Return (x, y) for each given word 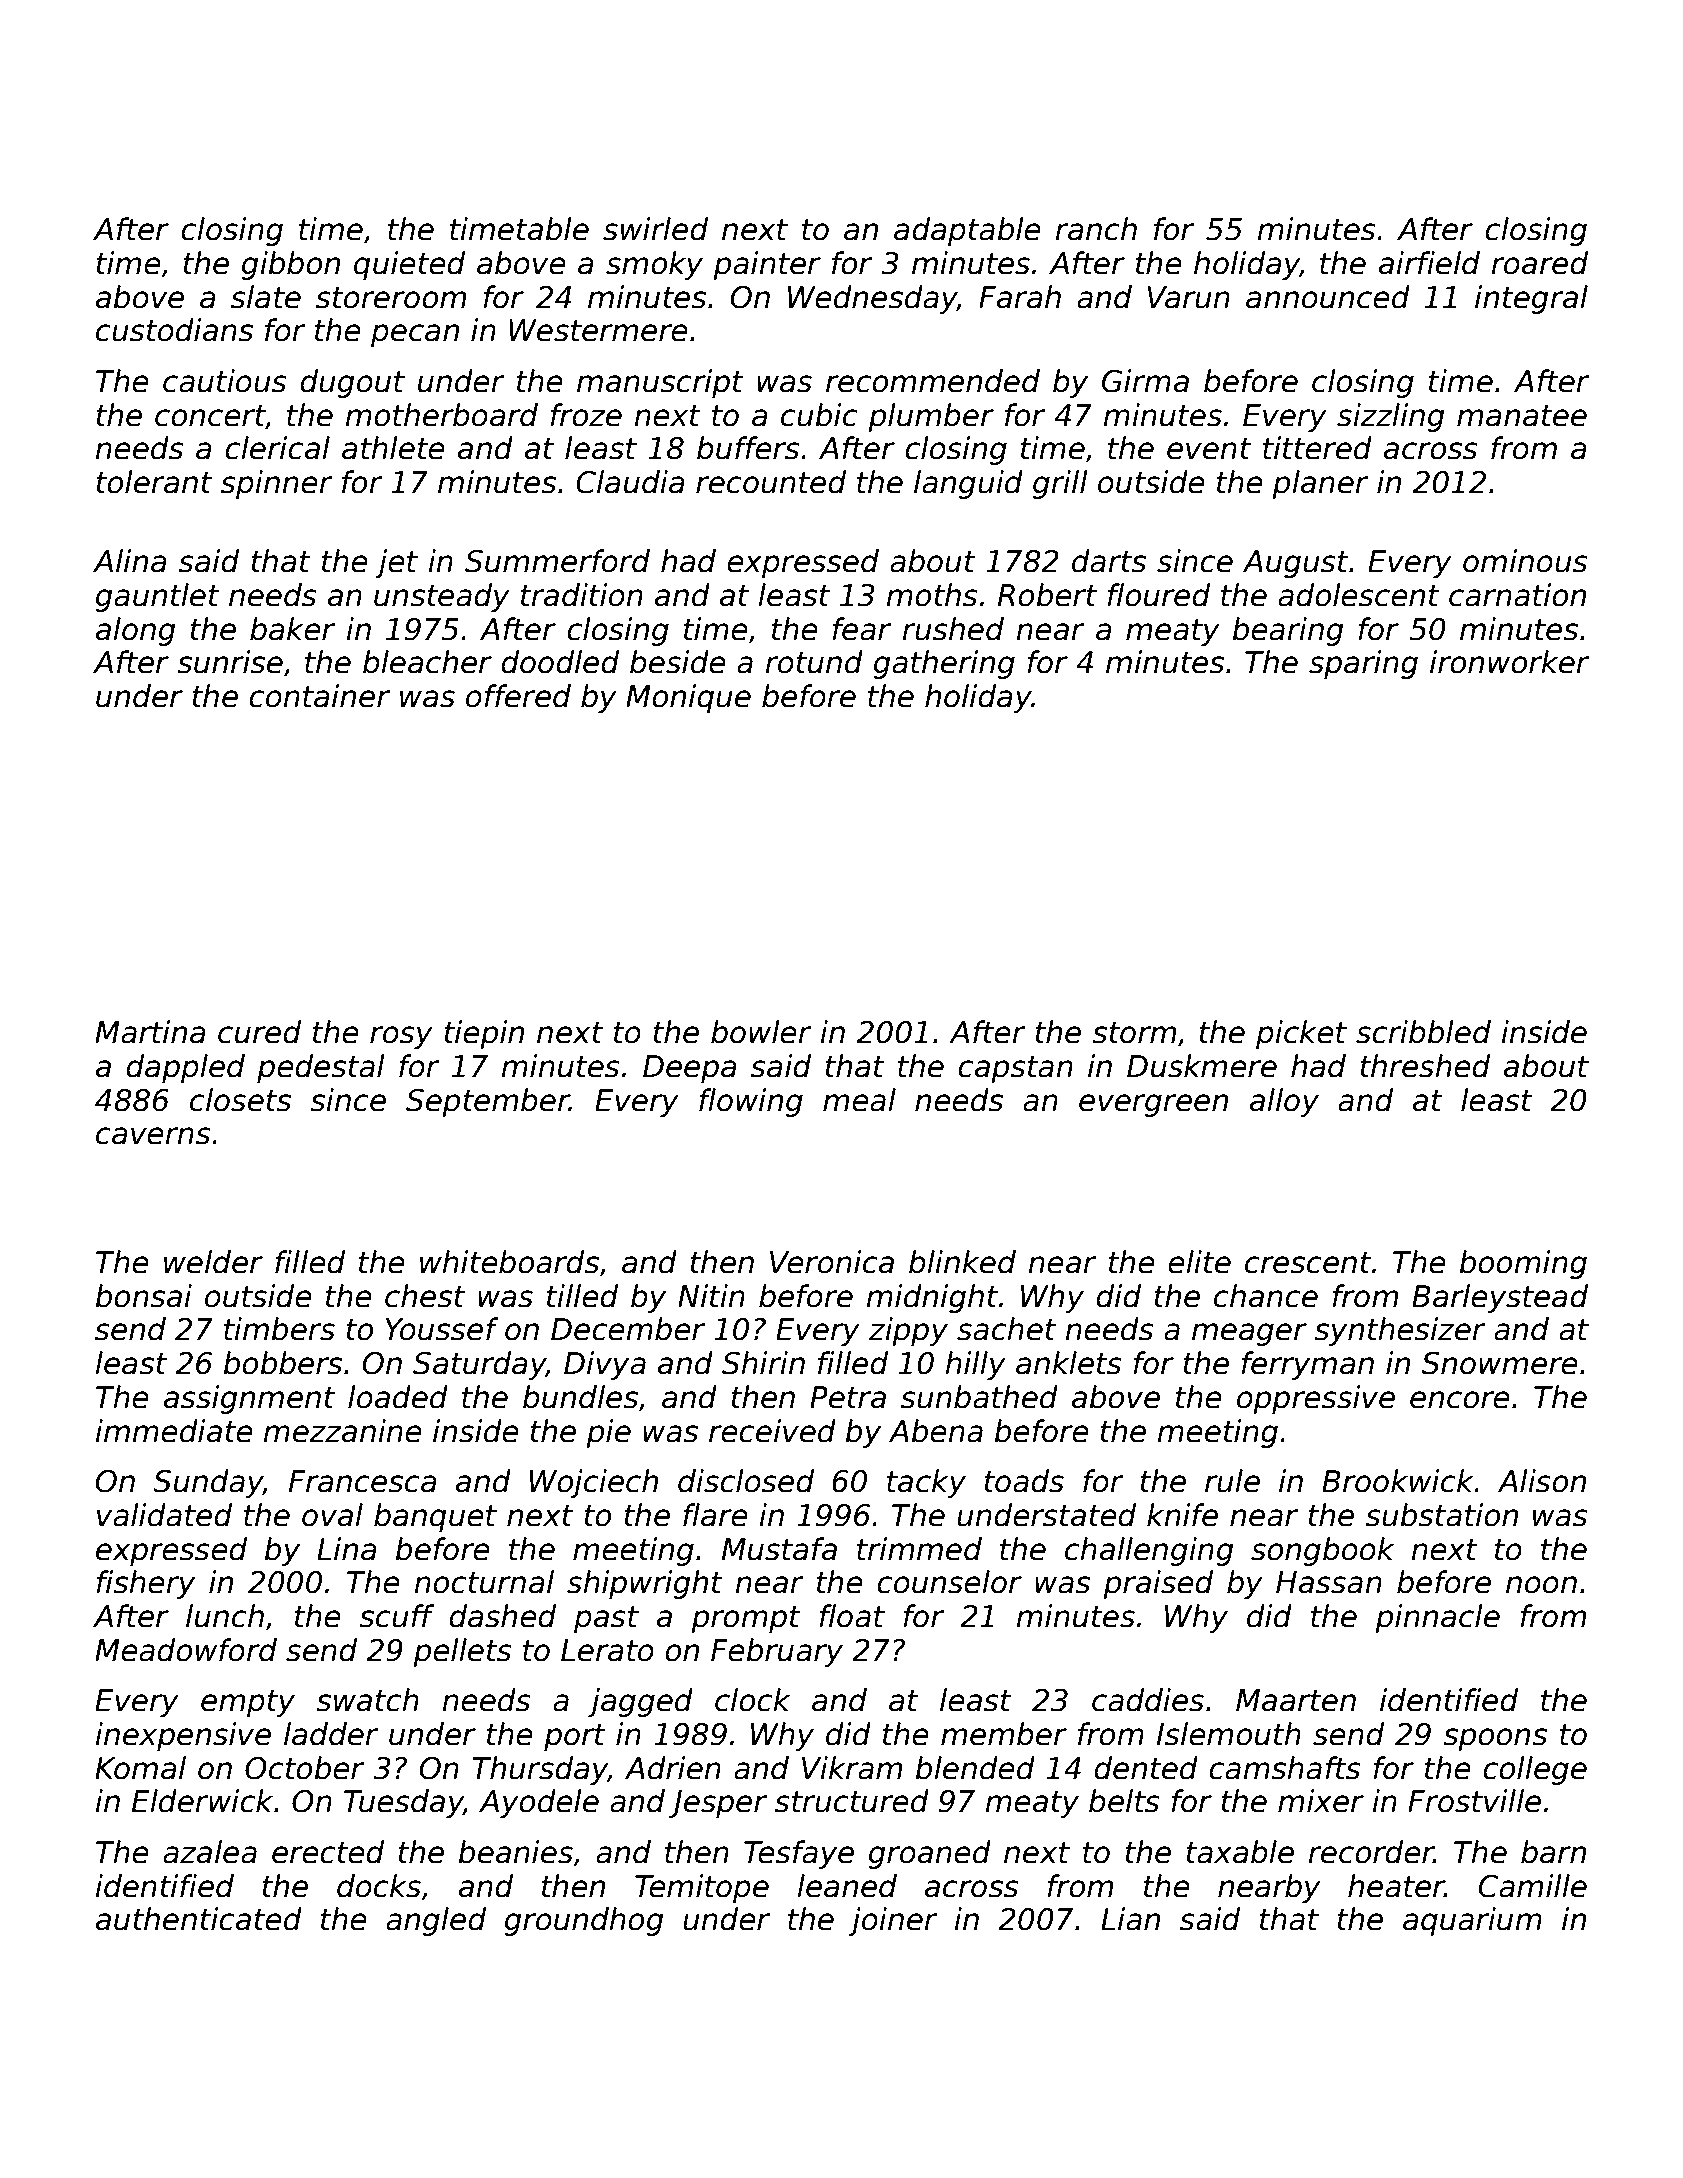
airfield (1429, 263)
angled (436, 1921)
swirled (655, 229)
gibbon (290, 265)
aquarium (1472, 1921)
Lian (1130, 1919)
